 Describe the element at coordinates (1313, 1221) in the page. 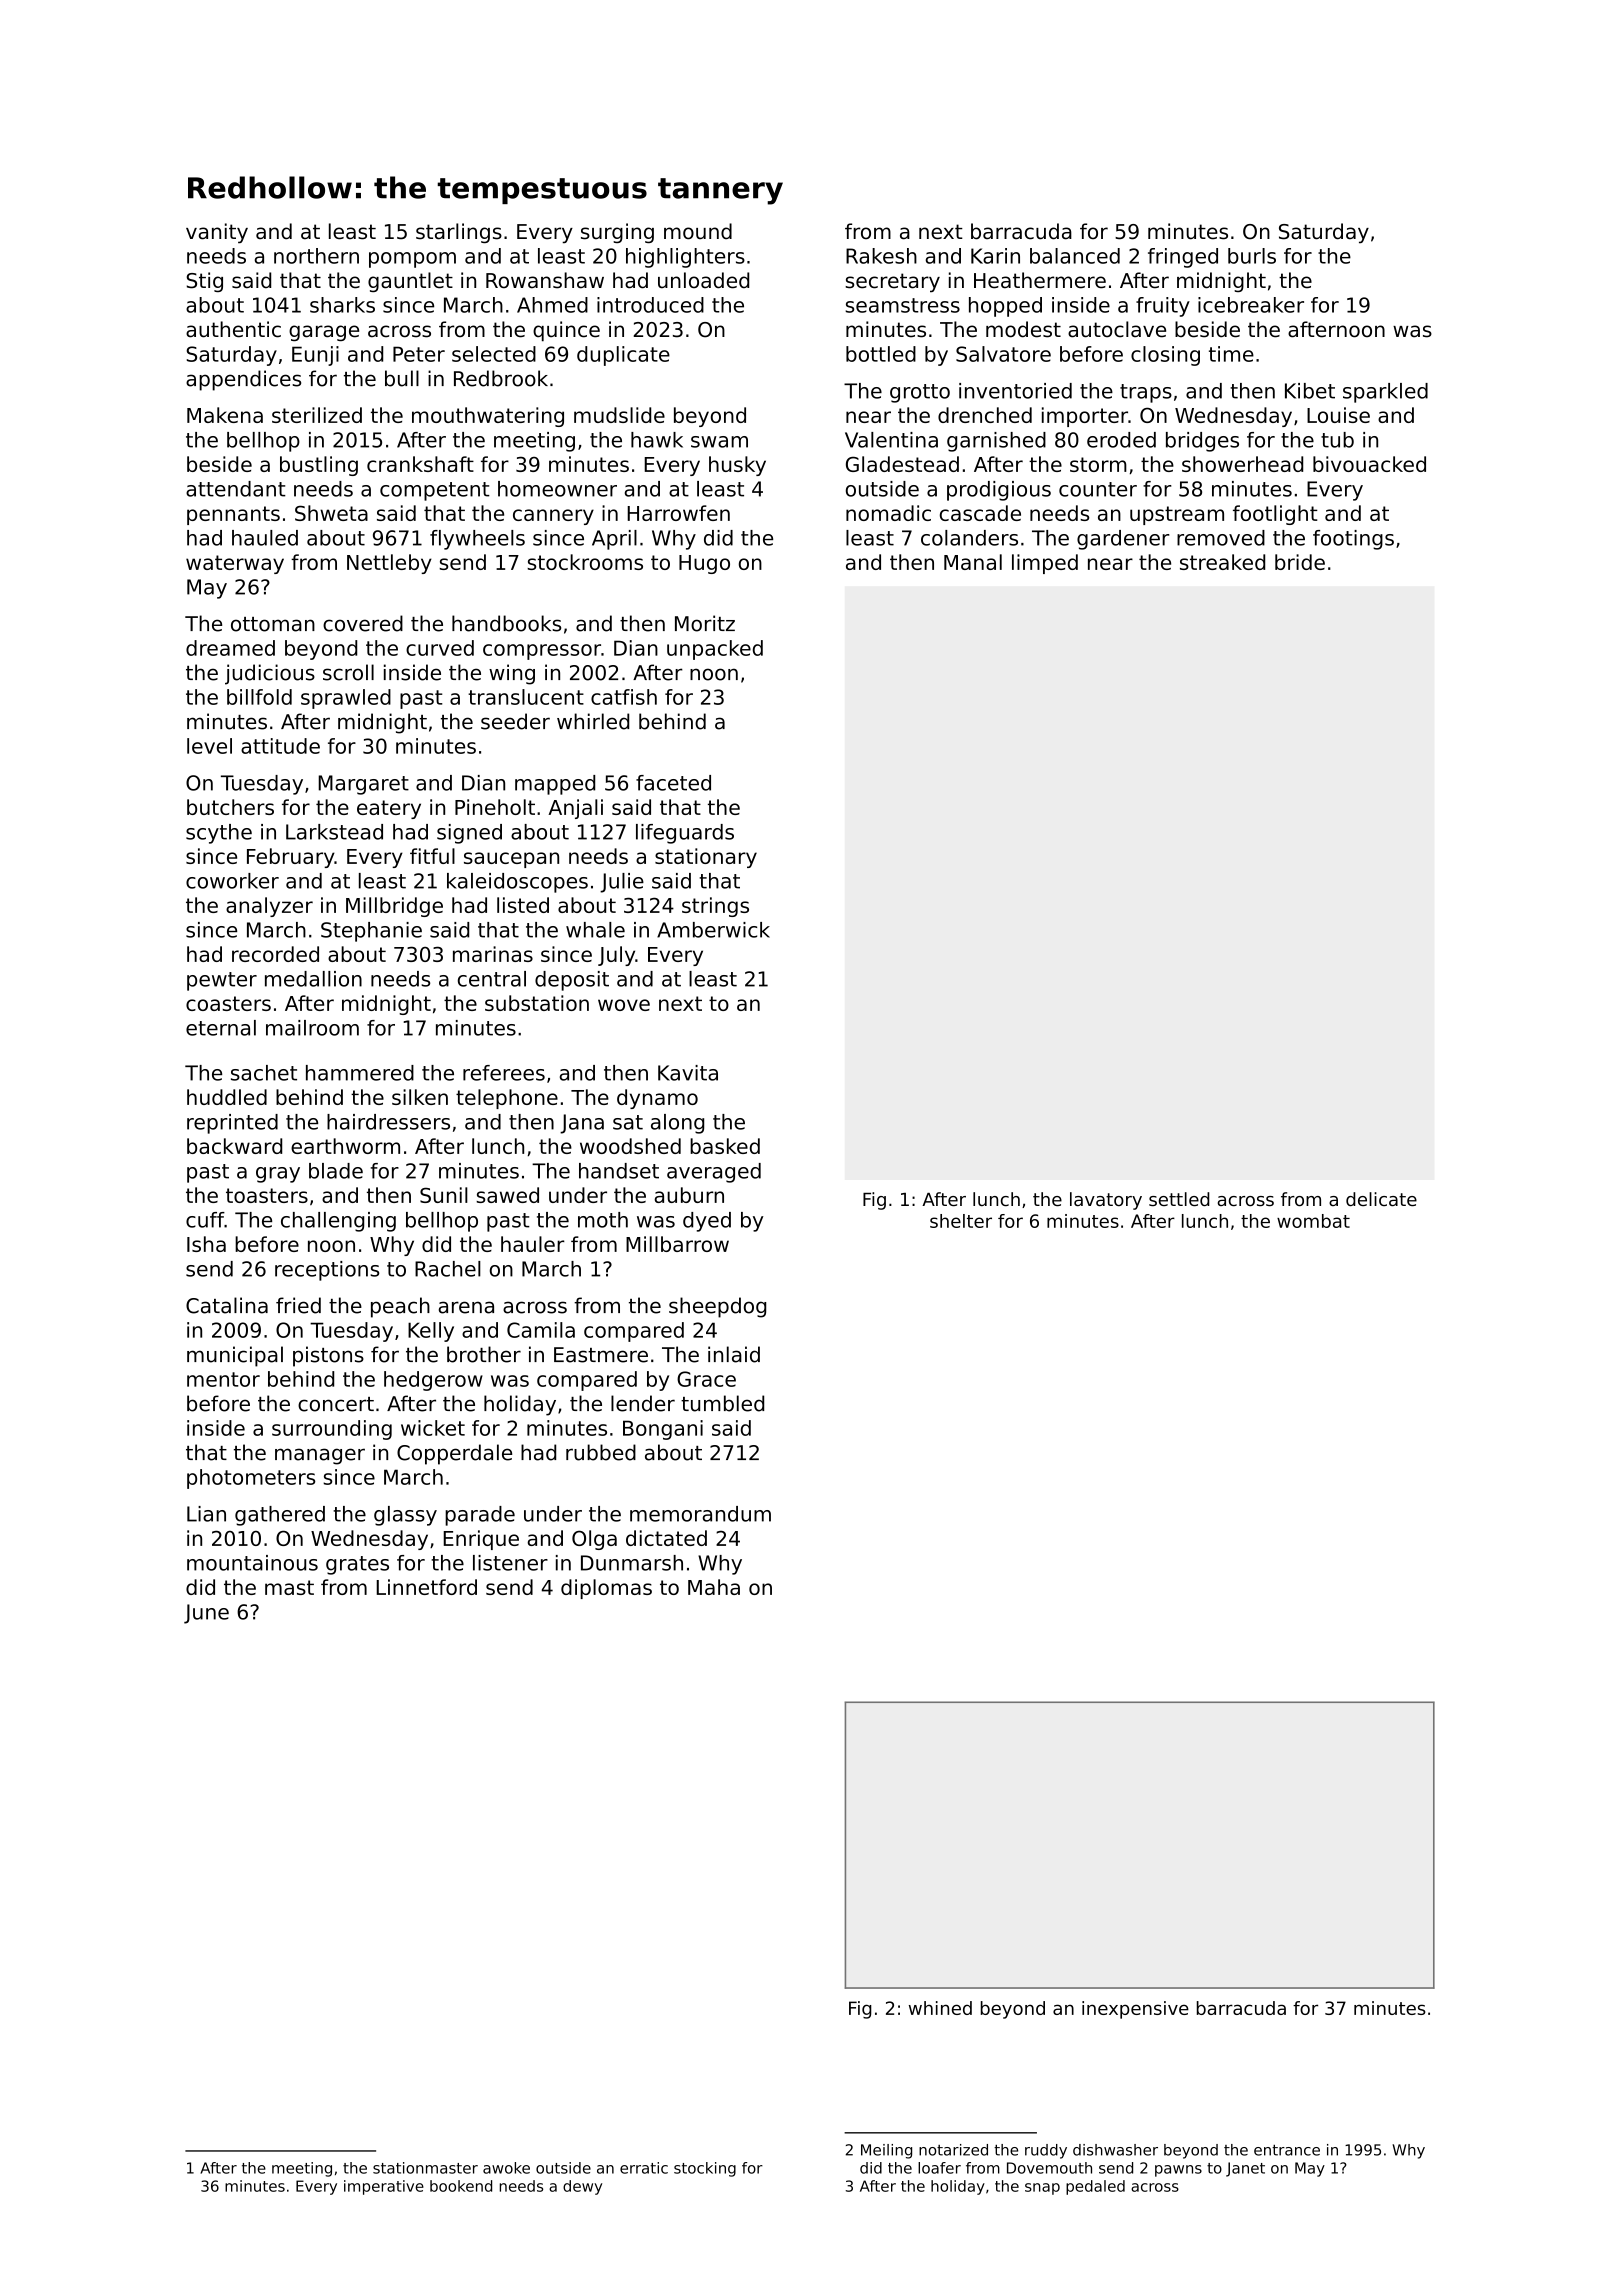

I see `wombat` at that location.
